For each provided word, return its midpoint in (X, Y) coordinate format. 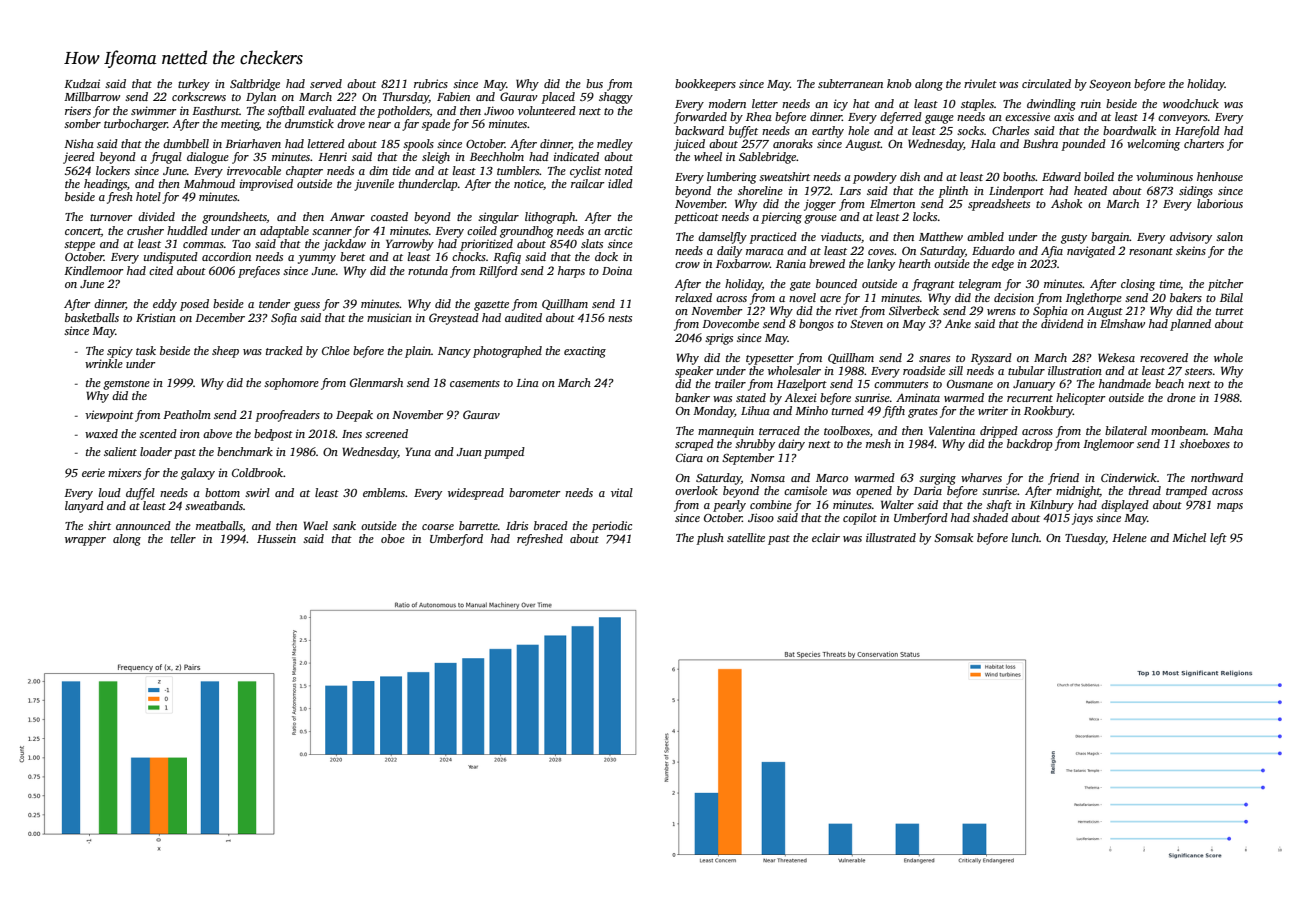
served (326, 83)
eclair (826, 537)
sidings (1196, 192)
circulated (1046, 83)
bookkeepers (705, 85)
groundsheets (234, 218)
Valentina (952, 430)
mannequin (726, 432)
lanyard (84, 507)
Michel (1189, 537)
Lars (850, 191)
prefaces (259, 272)
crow (687, 265)
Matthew (941, 236)
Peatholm (187, 414)
